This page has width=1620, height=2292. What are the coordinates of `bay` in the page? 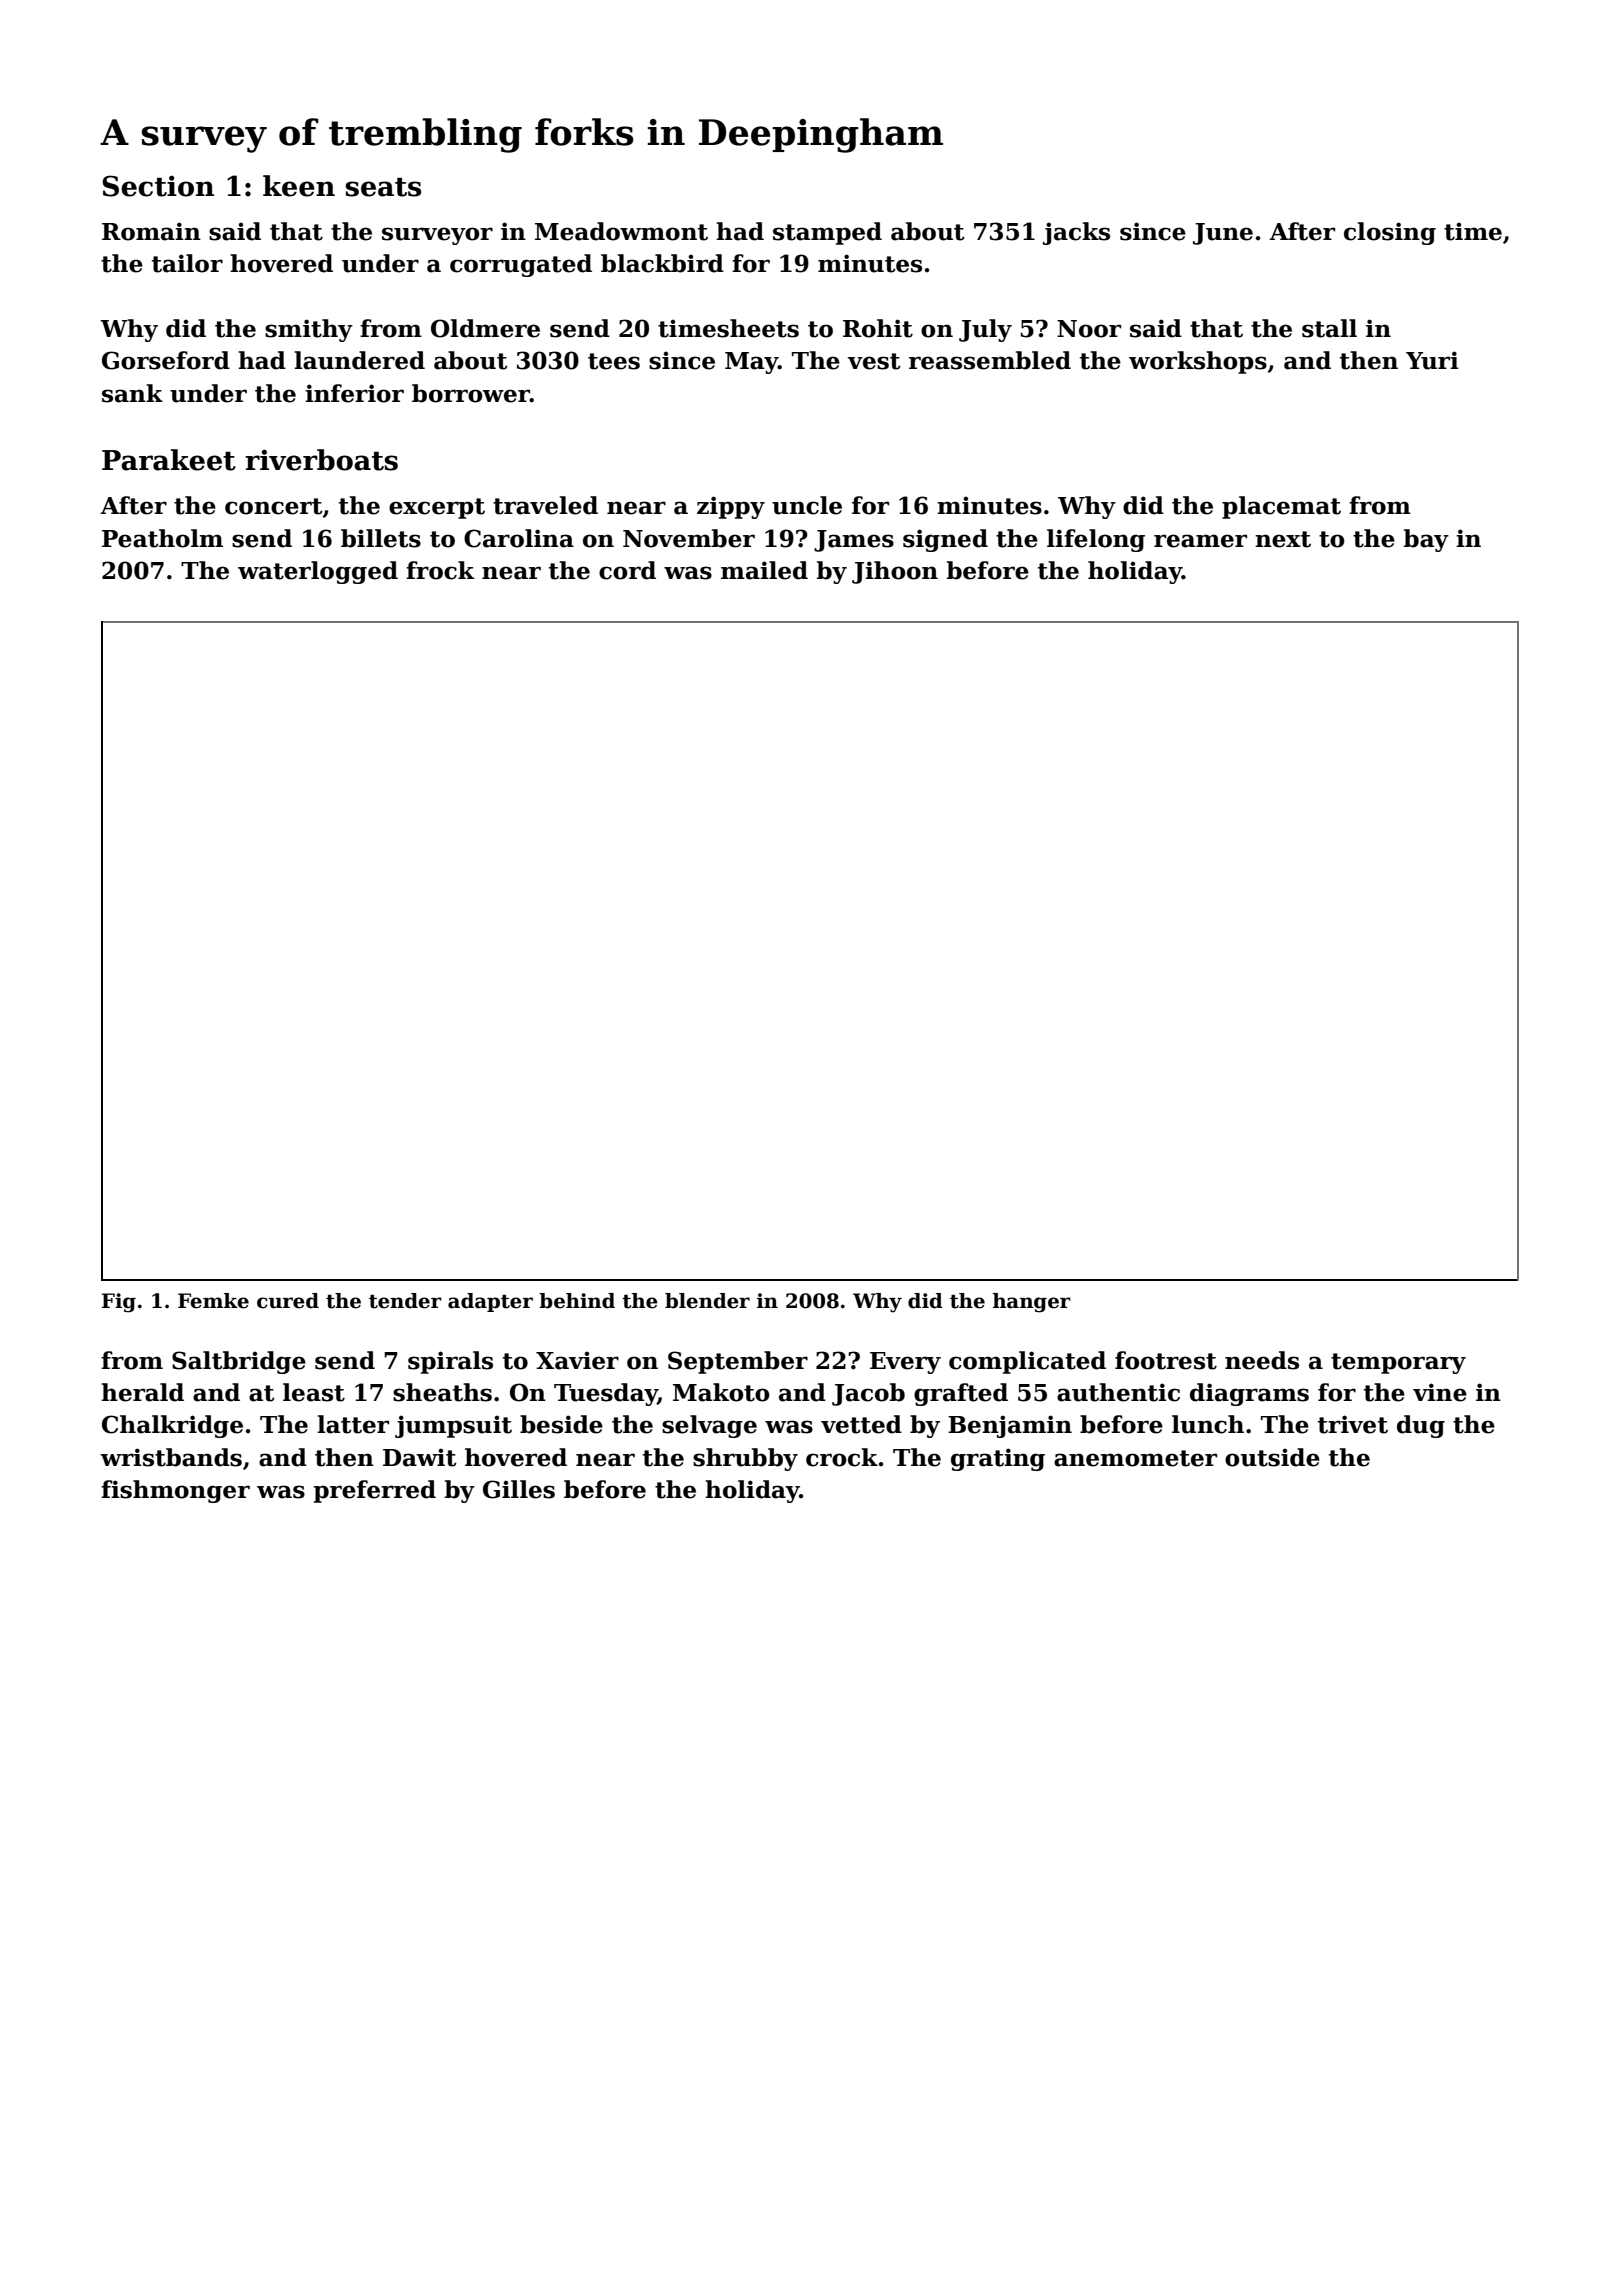 It's located at (1426, 540).
